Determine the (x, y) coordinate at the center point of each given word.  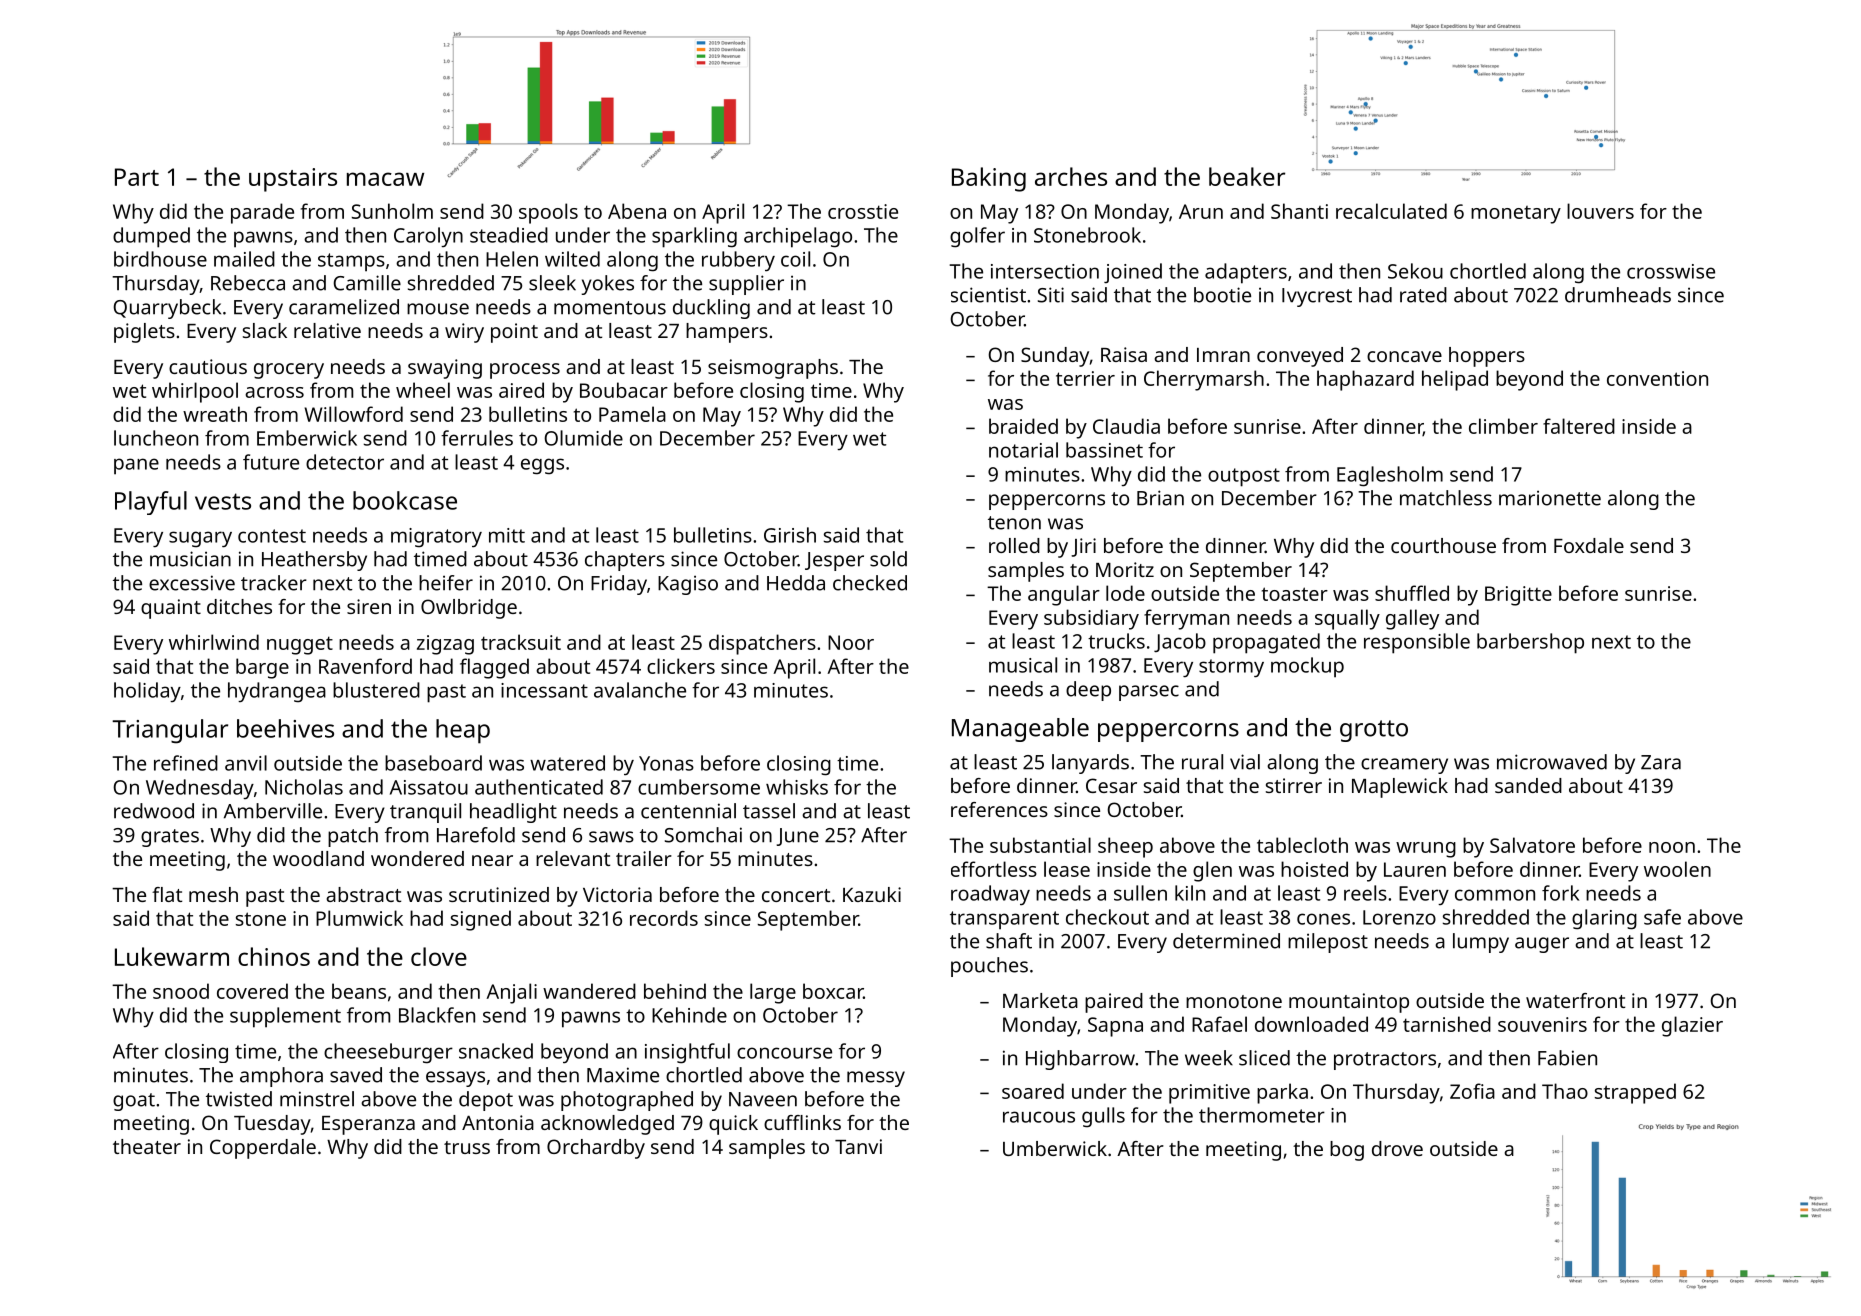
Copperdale (263, 1149)
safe (1662, 917)
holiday (147, 692)
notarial (1023, 450)
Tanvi (858, 1146)
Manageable (1020, 730)
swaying (445, 369)
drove (1397, 1148)
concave (1404, 356)
